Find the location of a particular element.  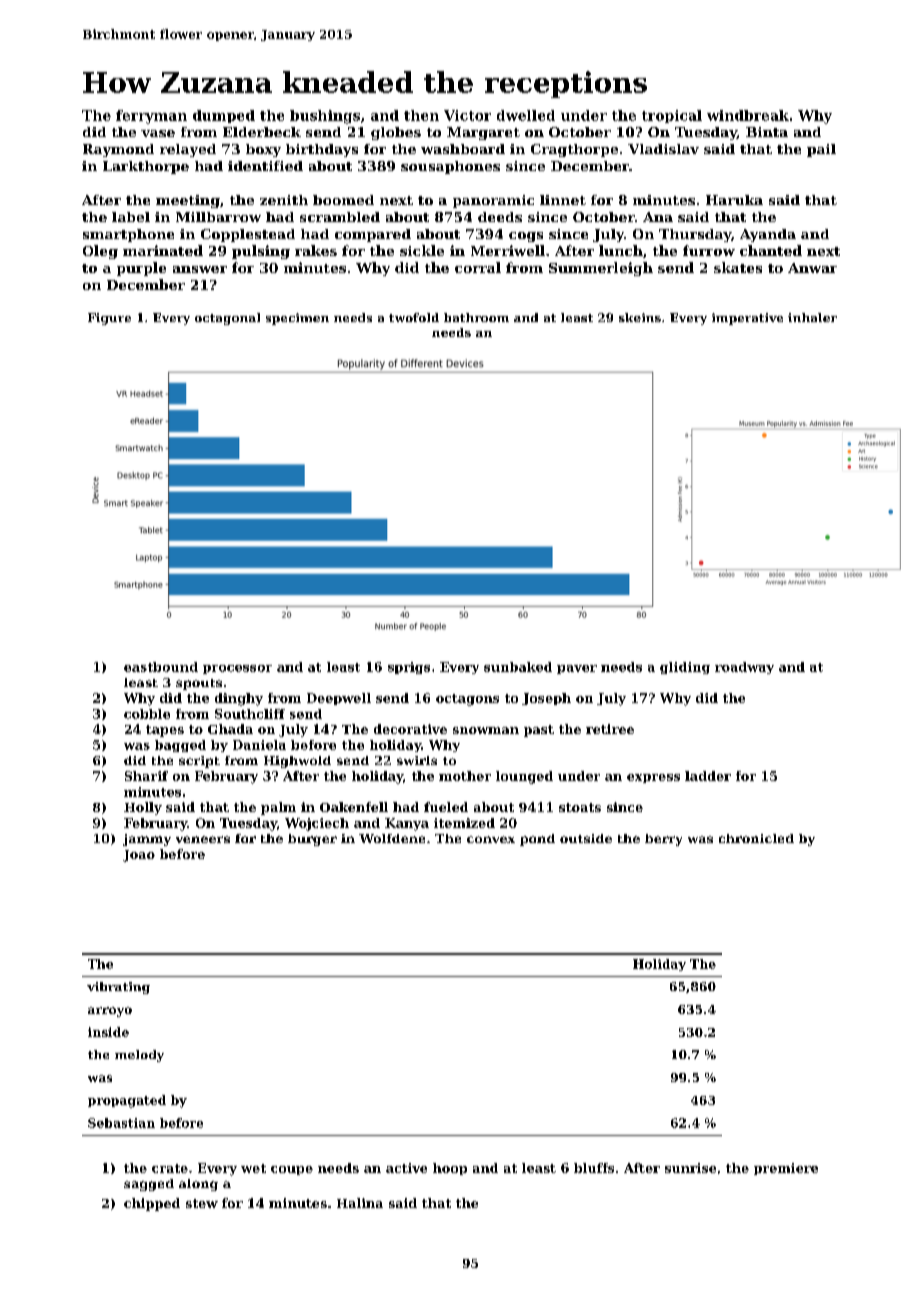

then is located at coordinates (421, 115).
